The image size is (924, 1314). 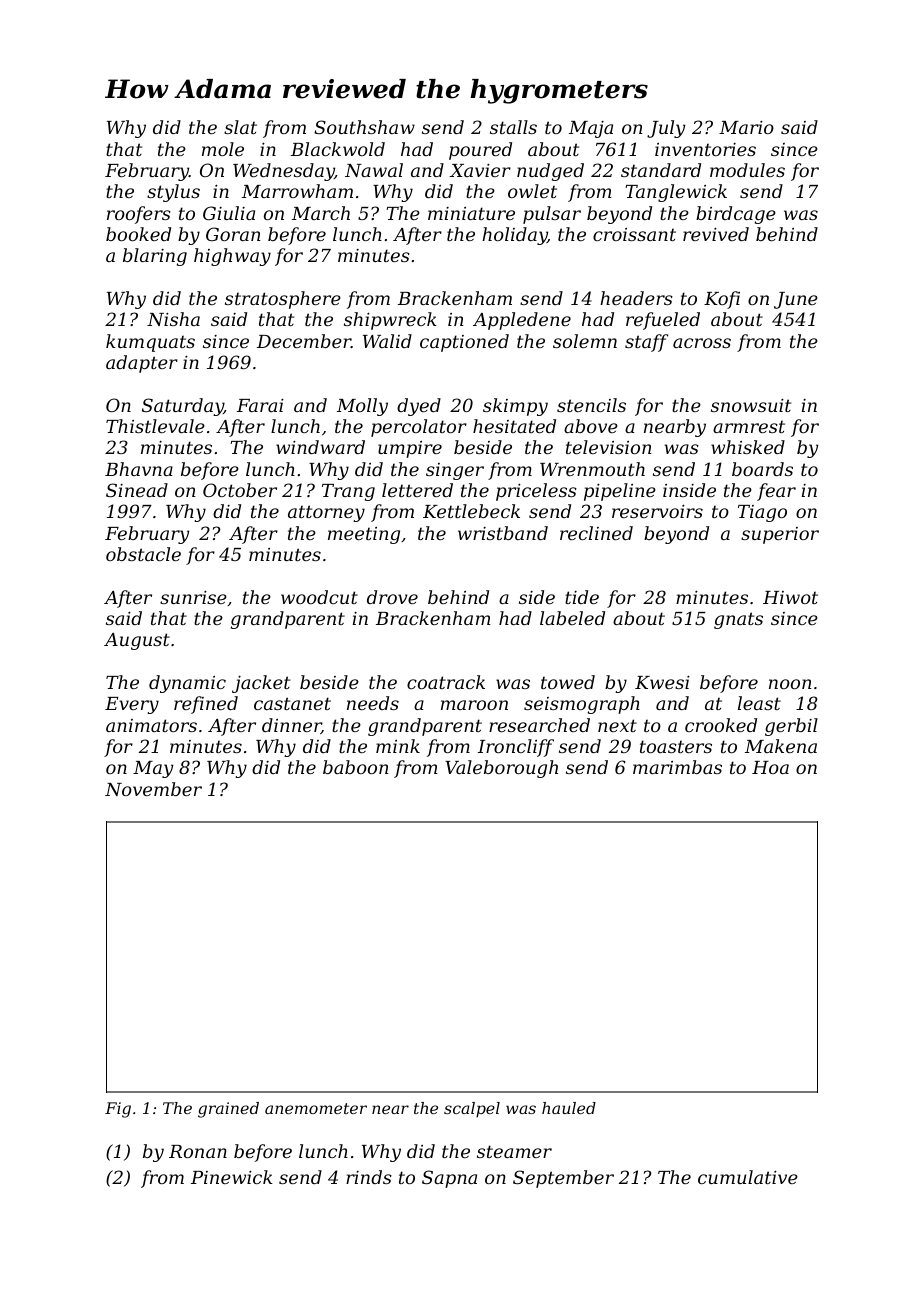 I want to click on Valeborough, so click(x=501, y=769).
